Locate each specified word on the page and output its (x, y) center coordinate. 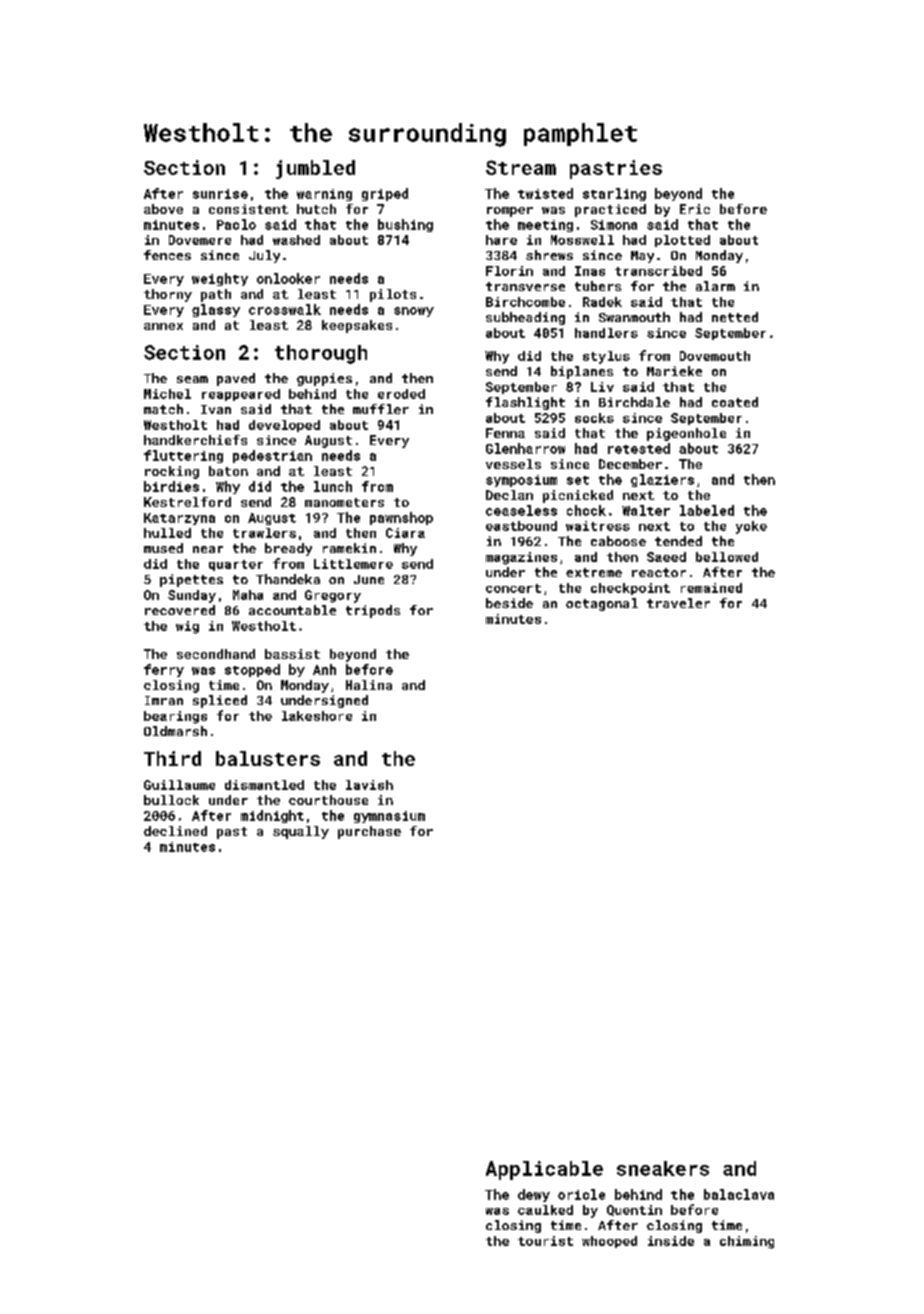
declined (175, 831)
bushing (405, 225)
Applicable (544, 1170)
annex (163, 326)
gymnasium (389, 817)
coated (735, 402)
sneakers (663, 1168)
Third (172, 758)
